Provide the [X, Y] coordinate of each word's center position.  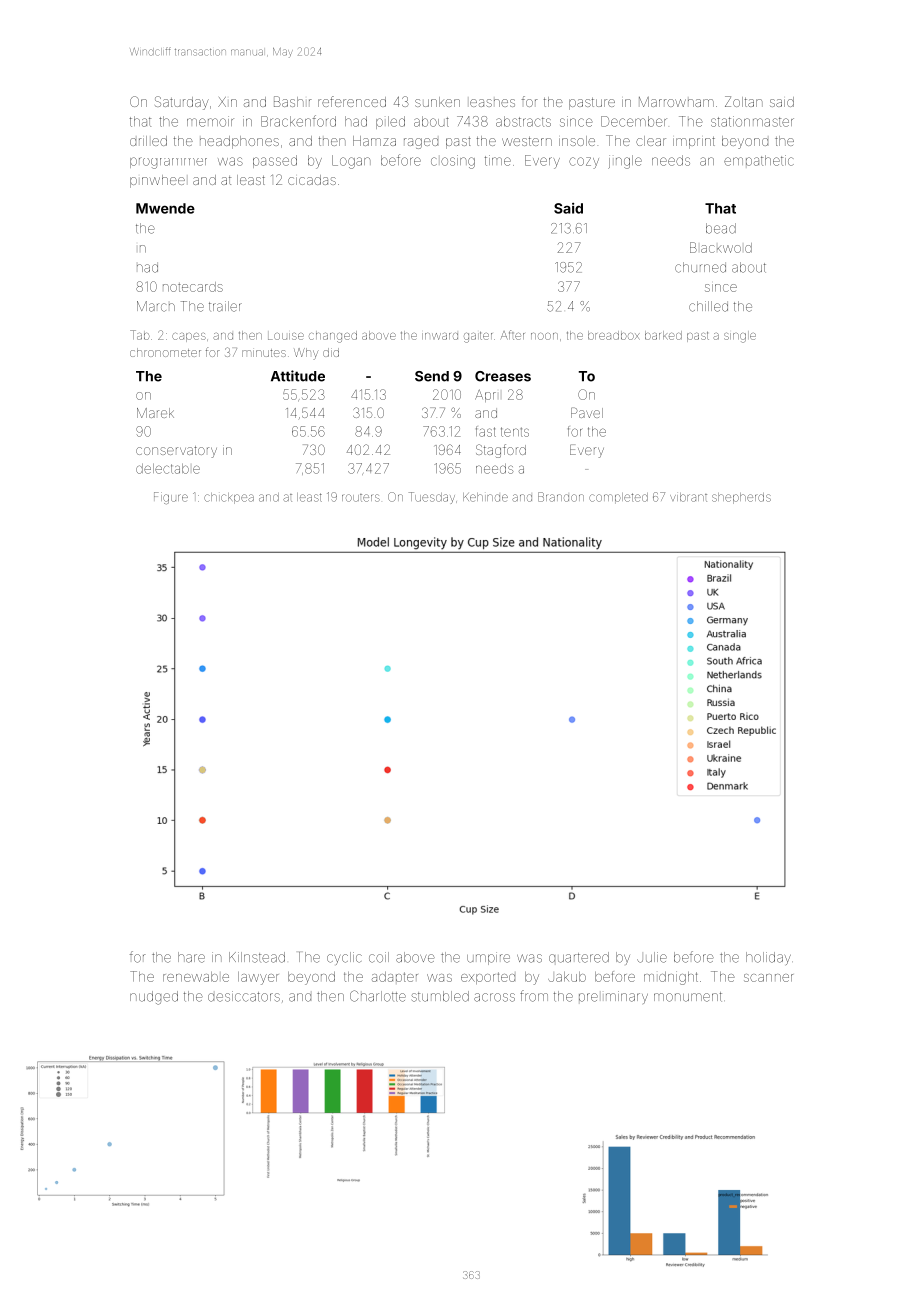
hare [191, 957]
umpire [488, 958]
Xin [227, 102]
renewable [196, 977]
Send [432, 376]
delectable [168, 469]
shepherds [741, 498]
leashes [492, 103]
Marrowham [676, 102]
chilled [708, 306]
